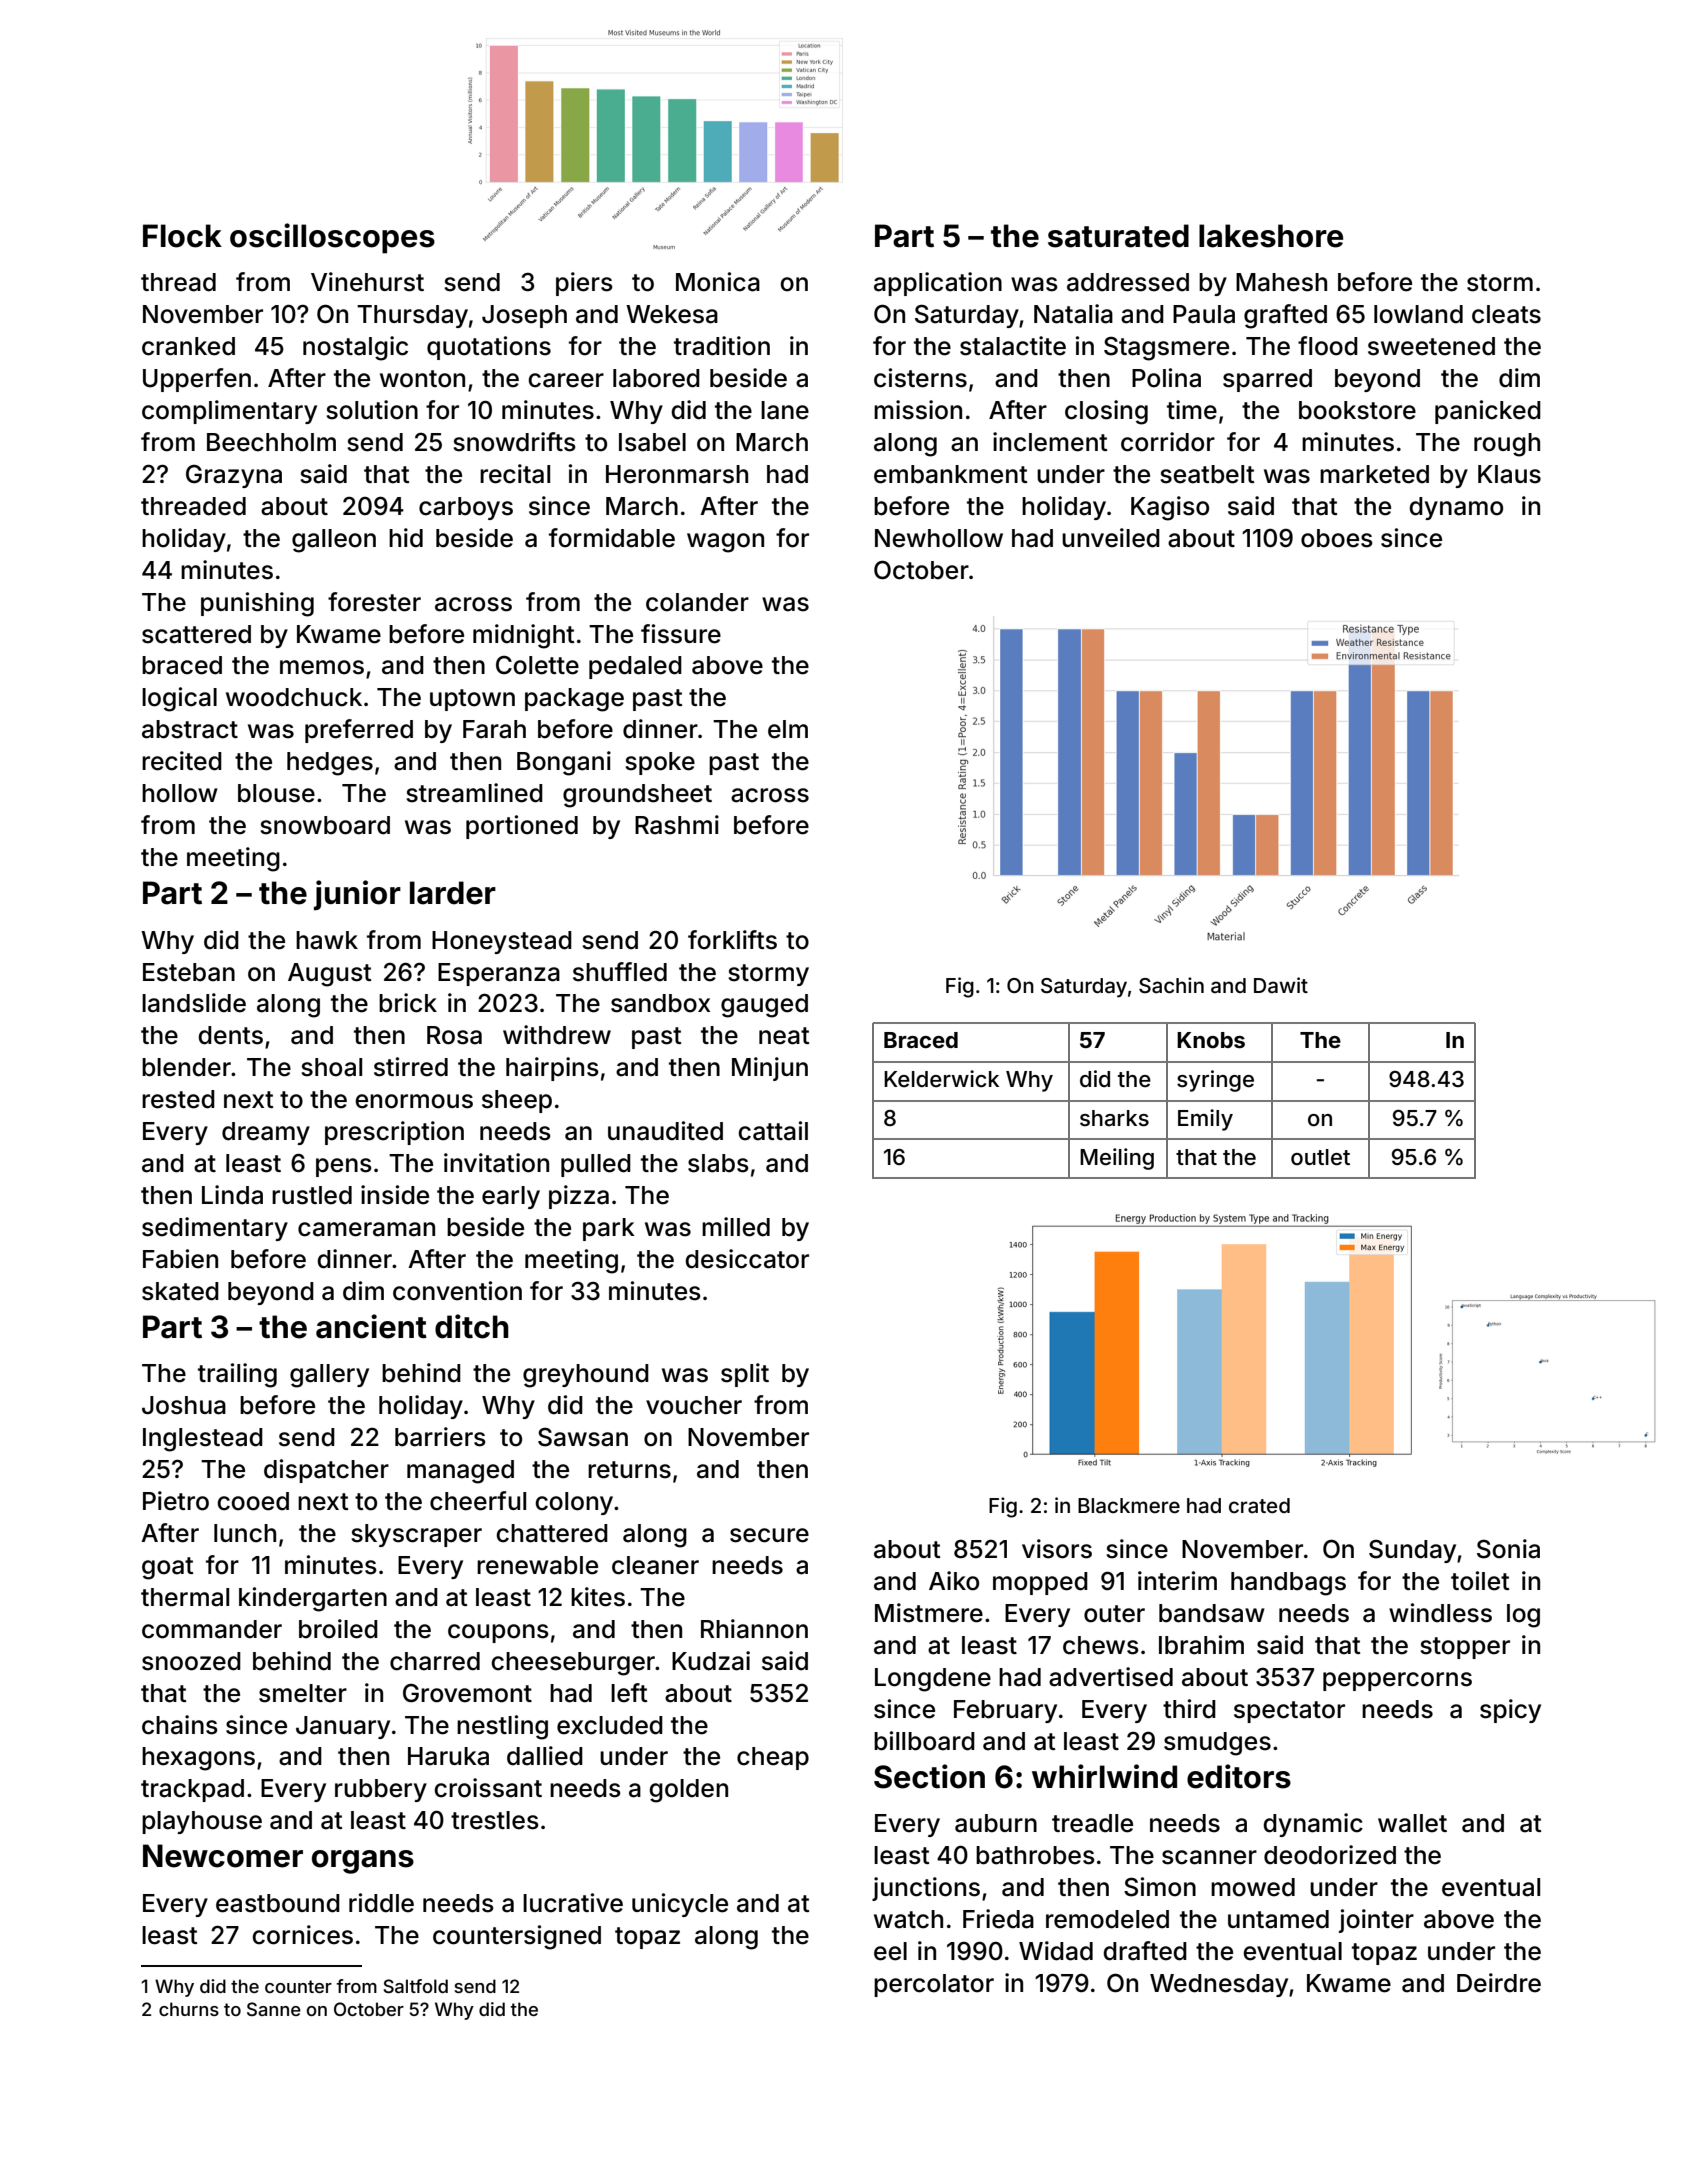  Describe the element at coordinates (1128, 282) in the screenshot. I see `addressed` at that location.
